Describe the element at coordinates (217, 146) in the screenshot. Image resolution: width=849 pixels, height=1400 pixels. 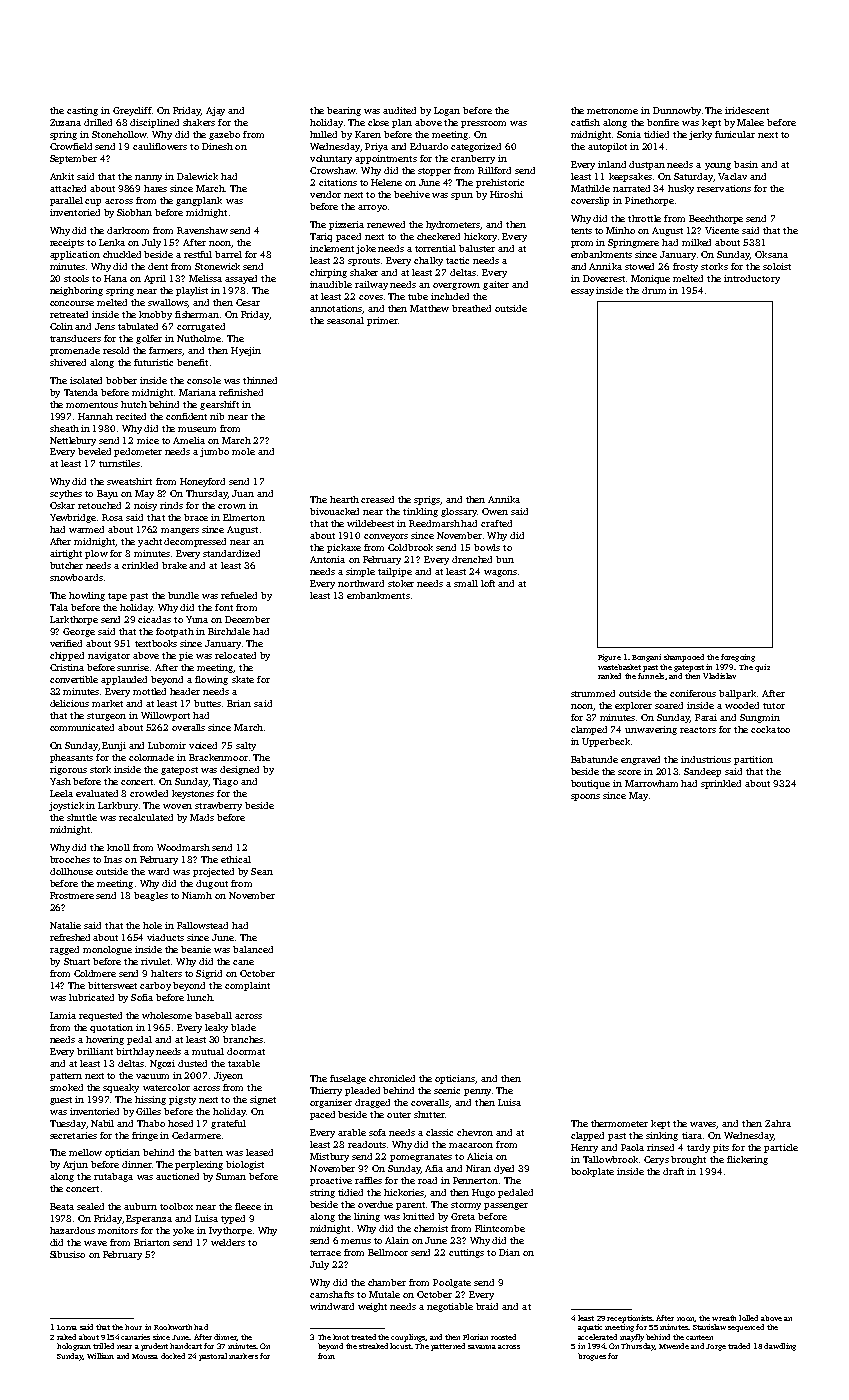
I see `Dinesh` at that location.
